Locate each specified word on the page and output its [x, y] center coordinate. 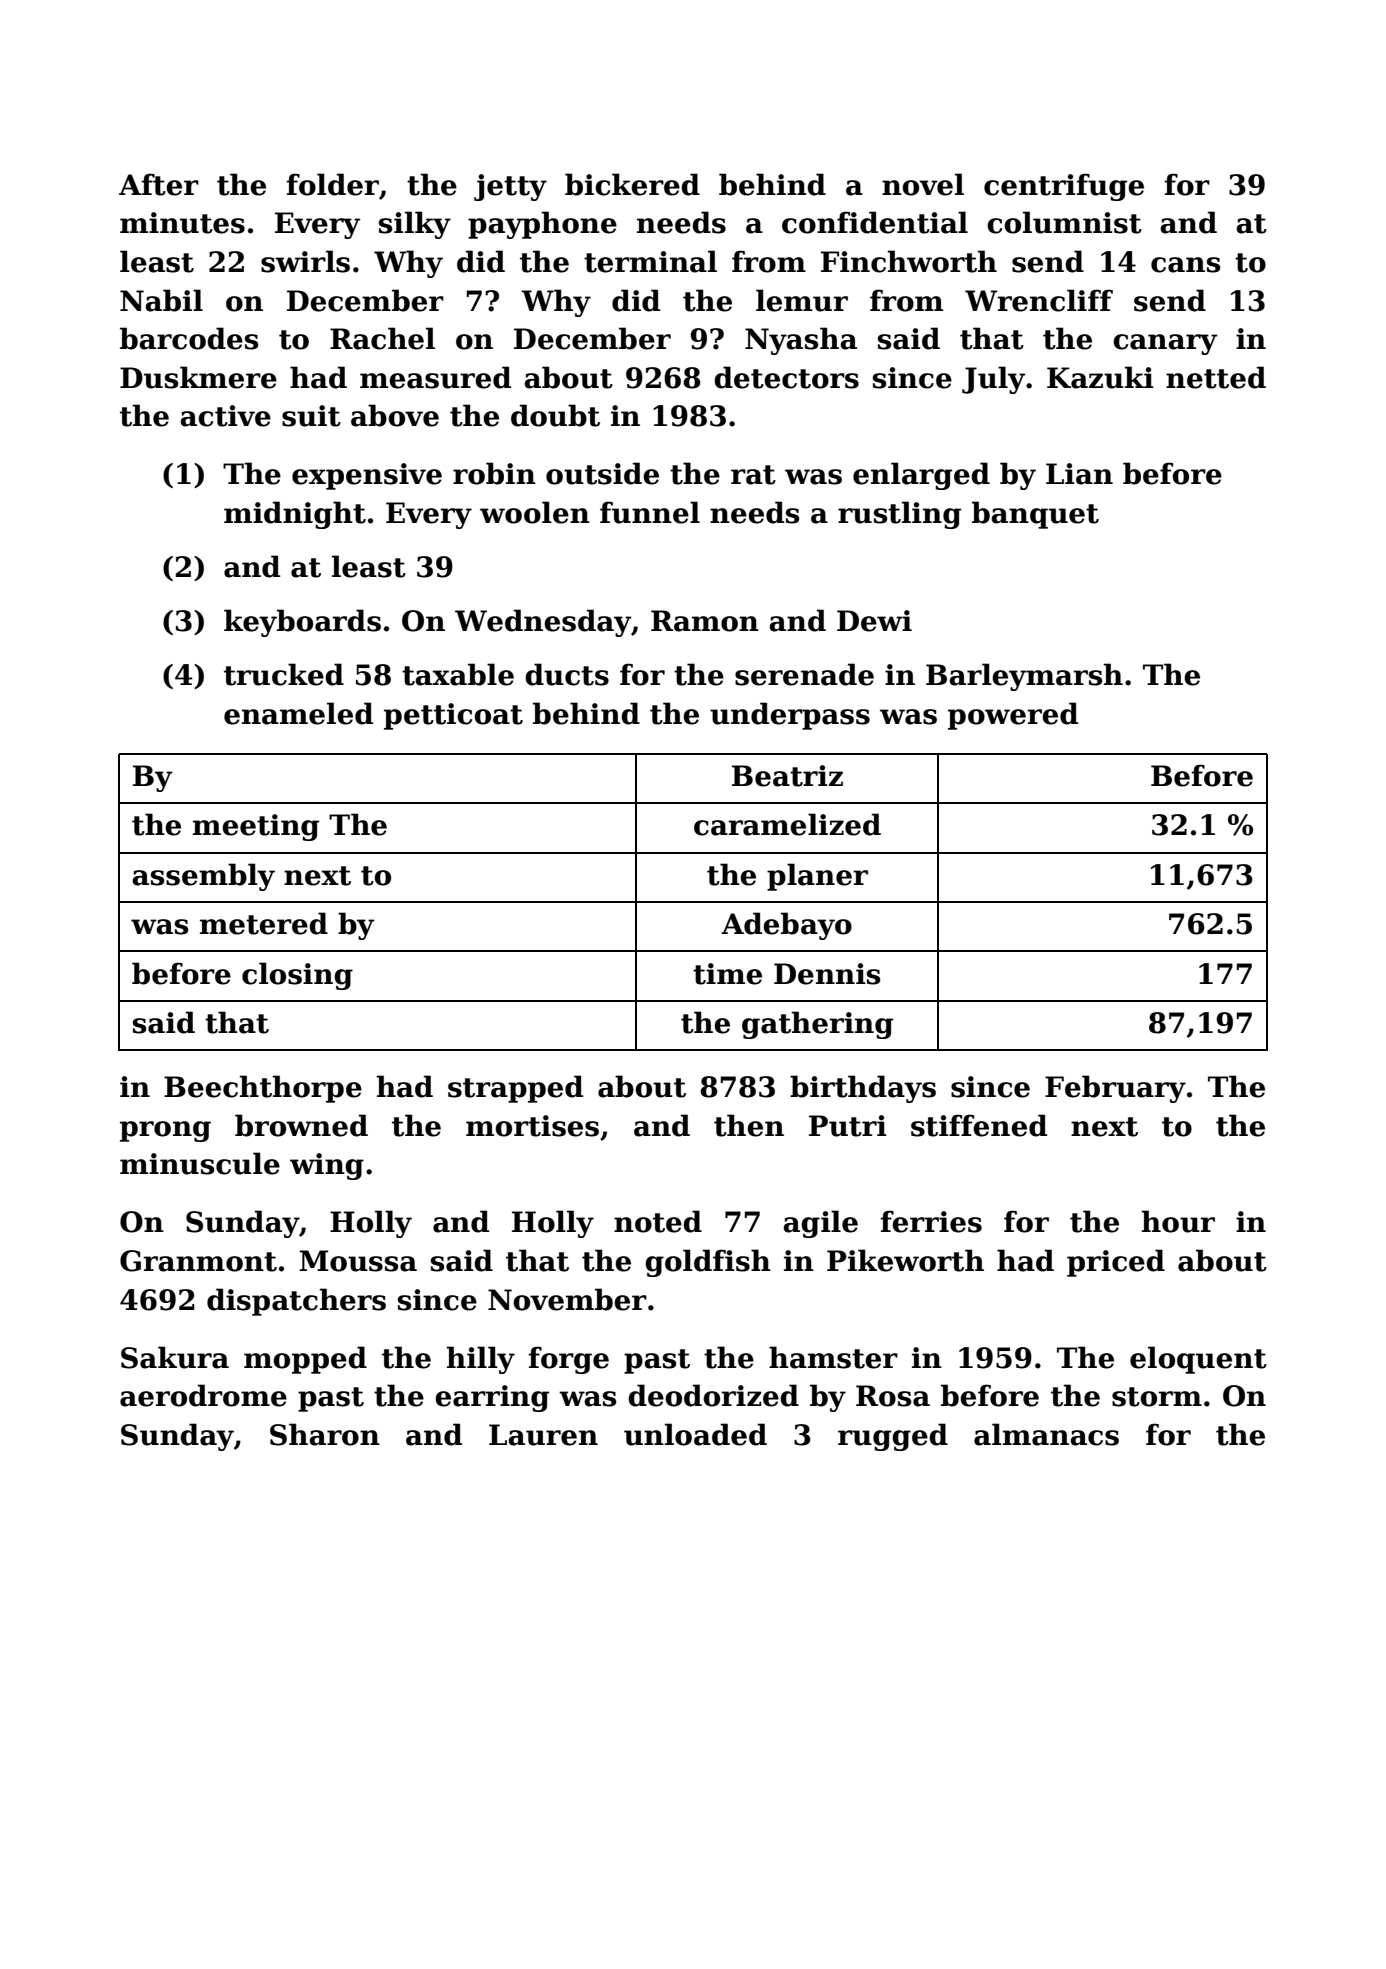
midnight [295, 515]
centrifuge [1064, 187]
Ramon [705, 621]
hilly [481, 1360]
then [749, 1125]
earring [492, 1398]
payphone [542, 225]
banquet [1035, 515]
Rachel [382, 338]
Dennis [827, 974]
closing [297, 976]
